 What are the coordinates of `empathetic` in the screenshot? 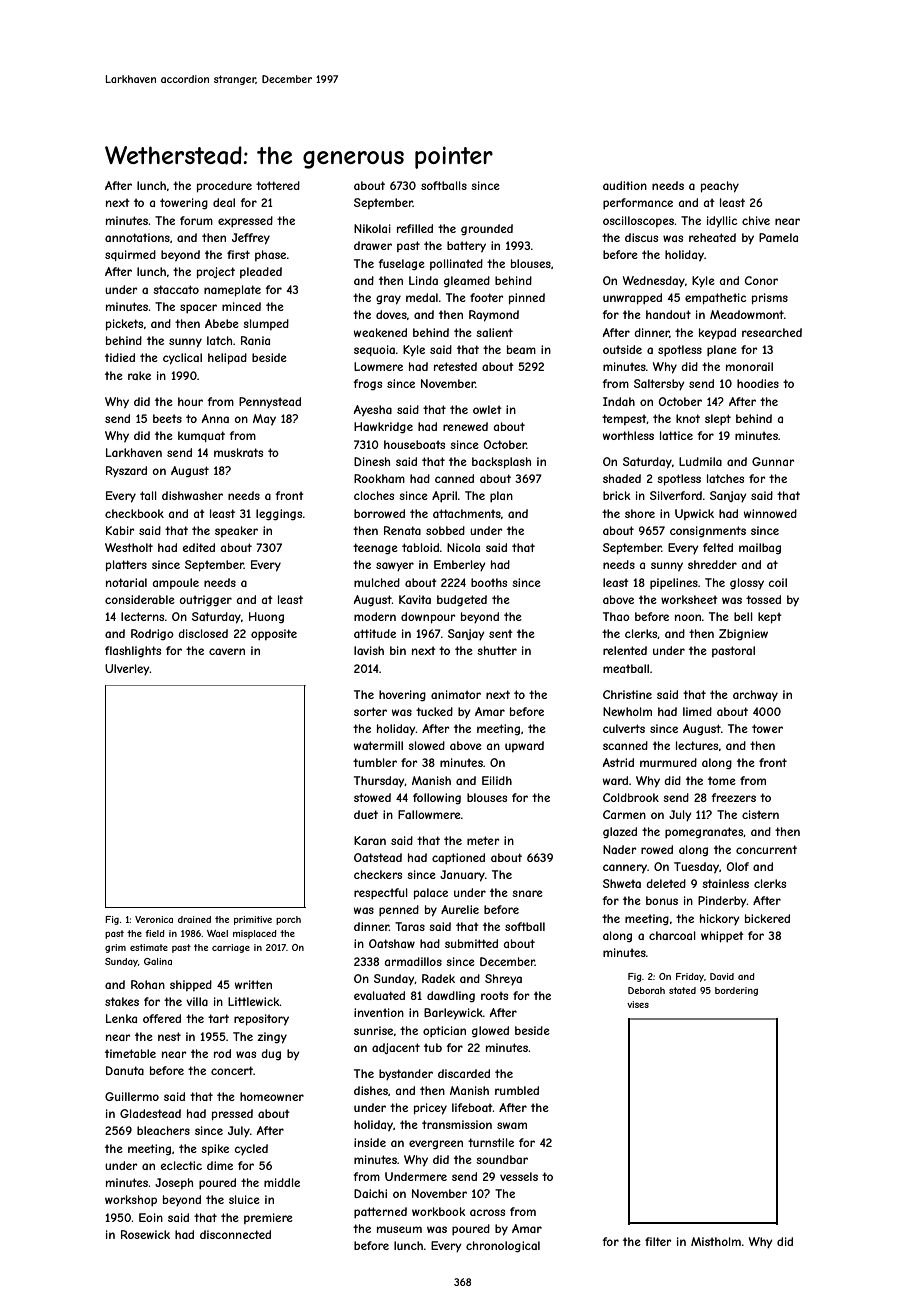 It's located at (716, 298).
